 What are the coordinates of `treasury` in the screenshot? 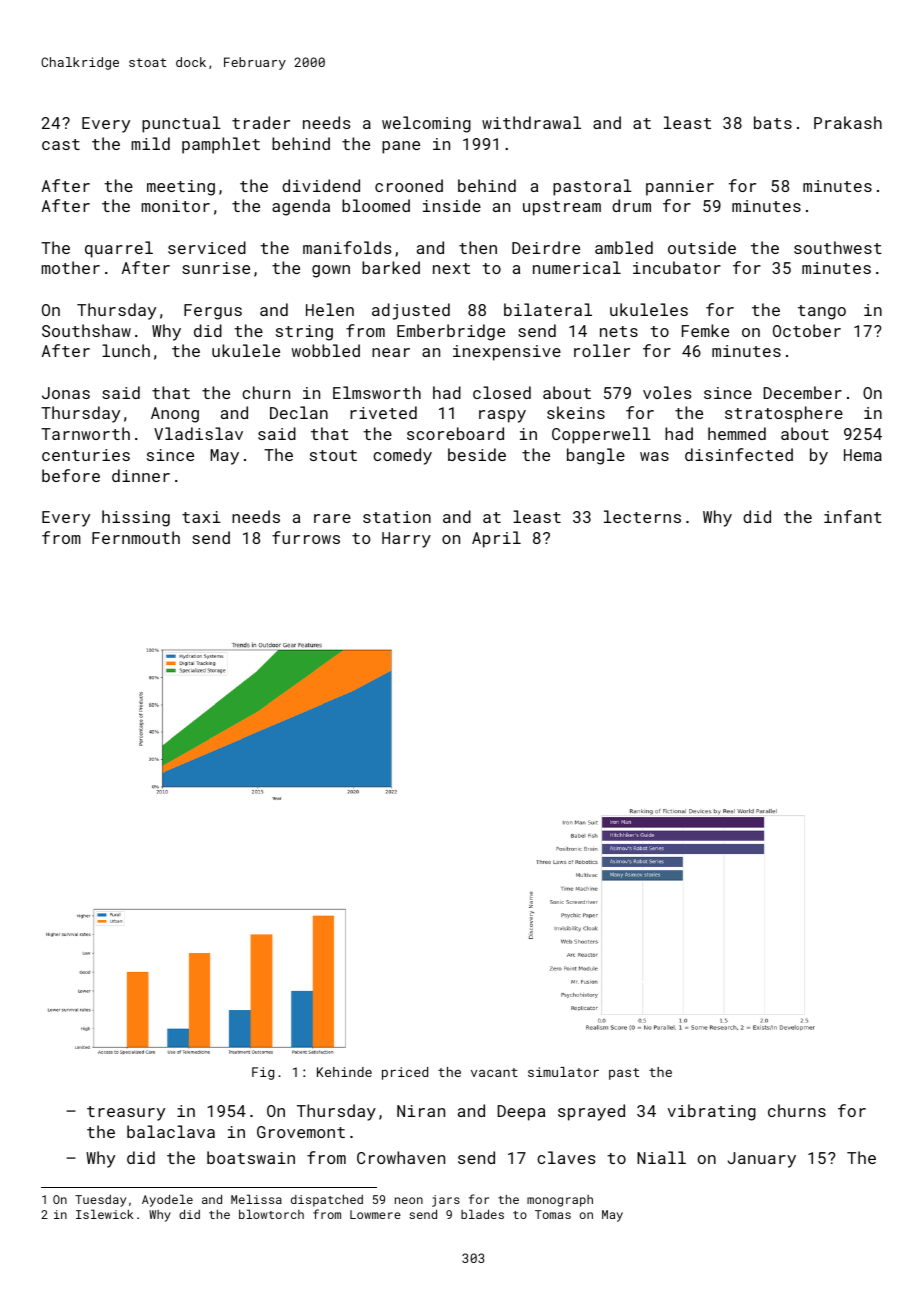 It's located at (126, 1113).
